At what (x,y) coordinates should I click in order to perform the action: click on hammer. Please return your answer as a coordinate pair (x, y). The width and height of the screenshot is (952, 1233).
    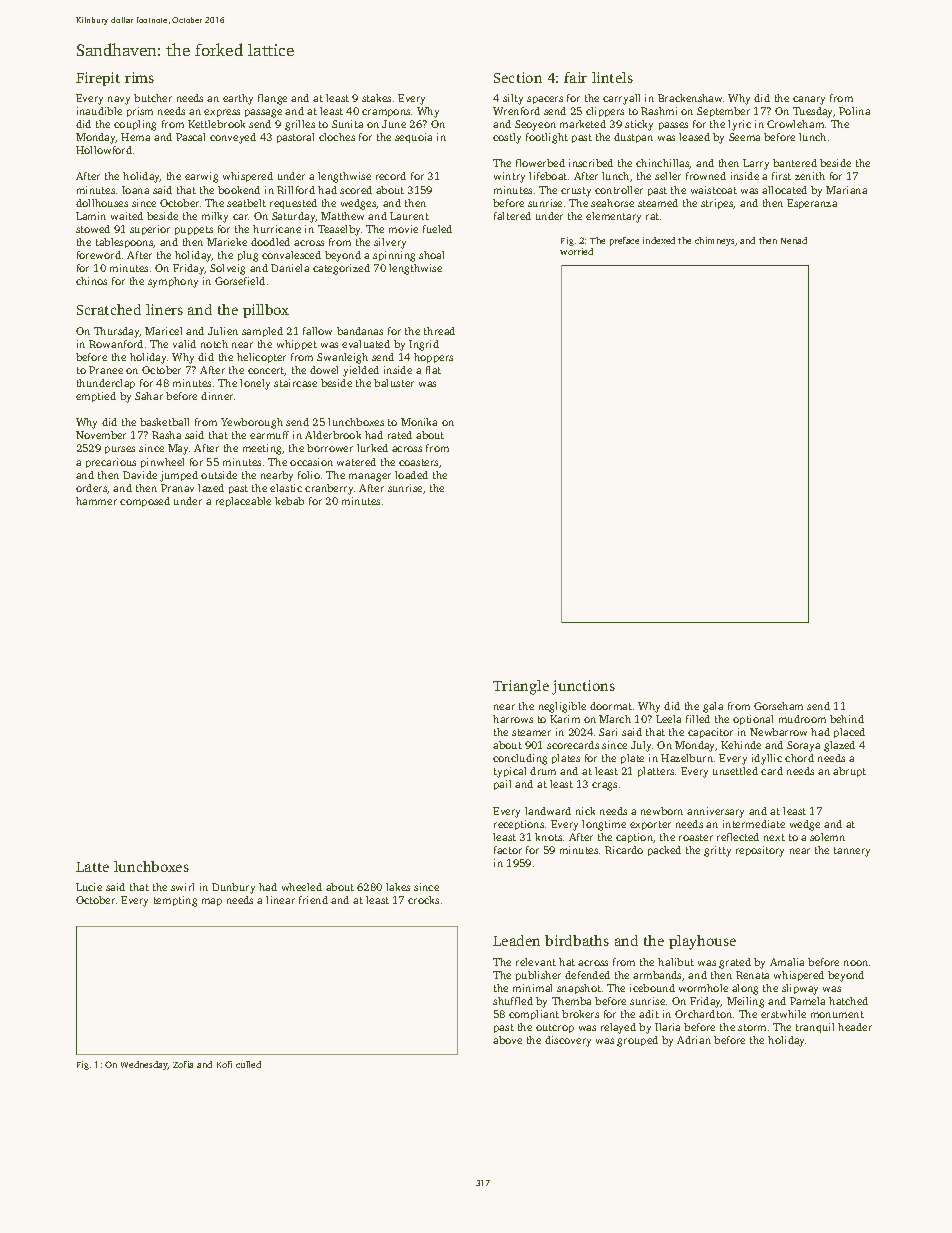
    Looking at the image, I should click on (96, 501).
